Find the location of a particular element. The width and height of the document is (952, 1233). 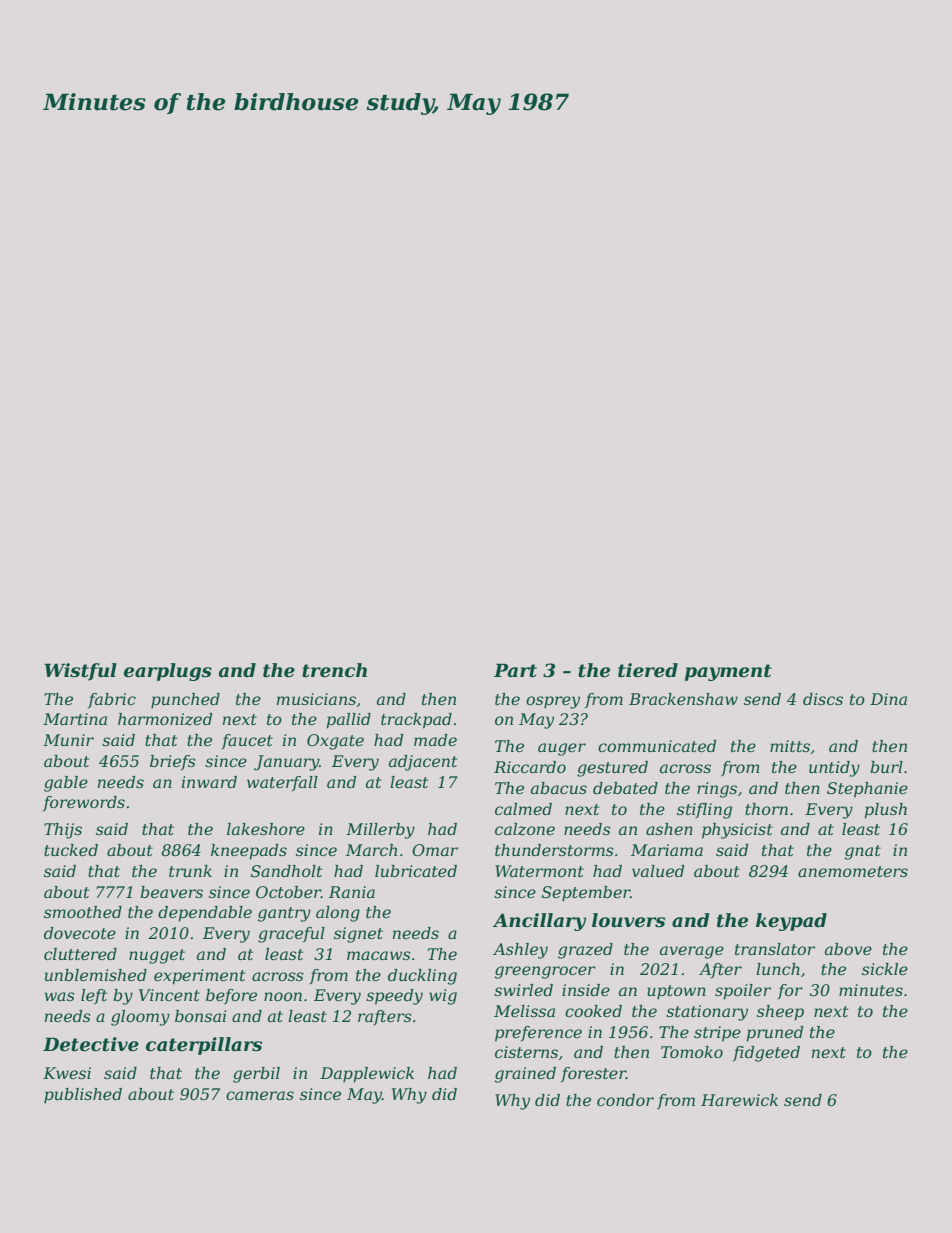

Dina is located at coordinates (888, 699).
